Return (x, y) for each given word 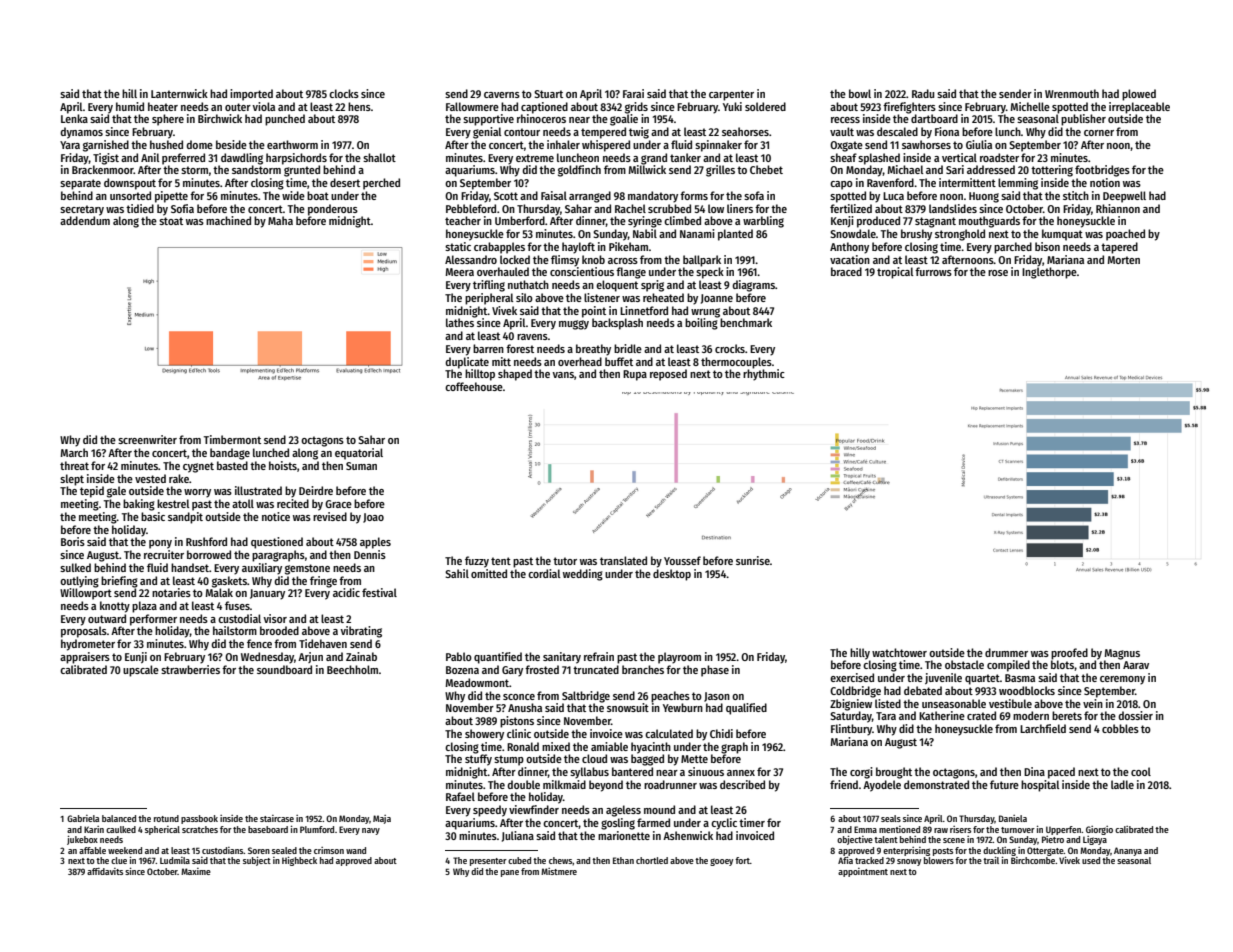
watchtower (899, 652)
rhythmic (764, 375)
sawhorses (926, 144)
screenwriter (147, 439)
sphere (168, 120)
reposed (668, 375)
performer (153, 620)
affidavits (105, 871)
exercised (852, 677)
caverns (502, 95)
